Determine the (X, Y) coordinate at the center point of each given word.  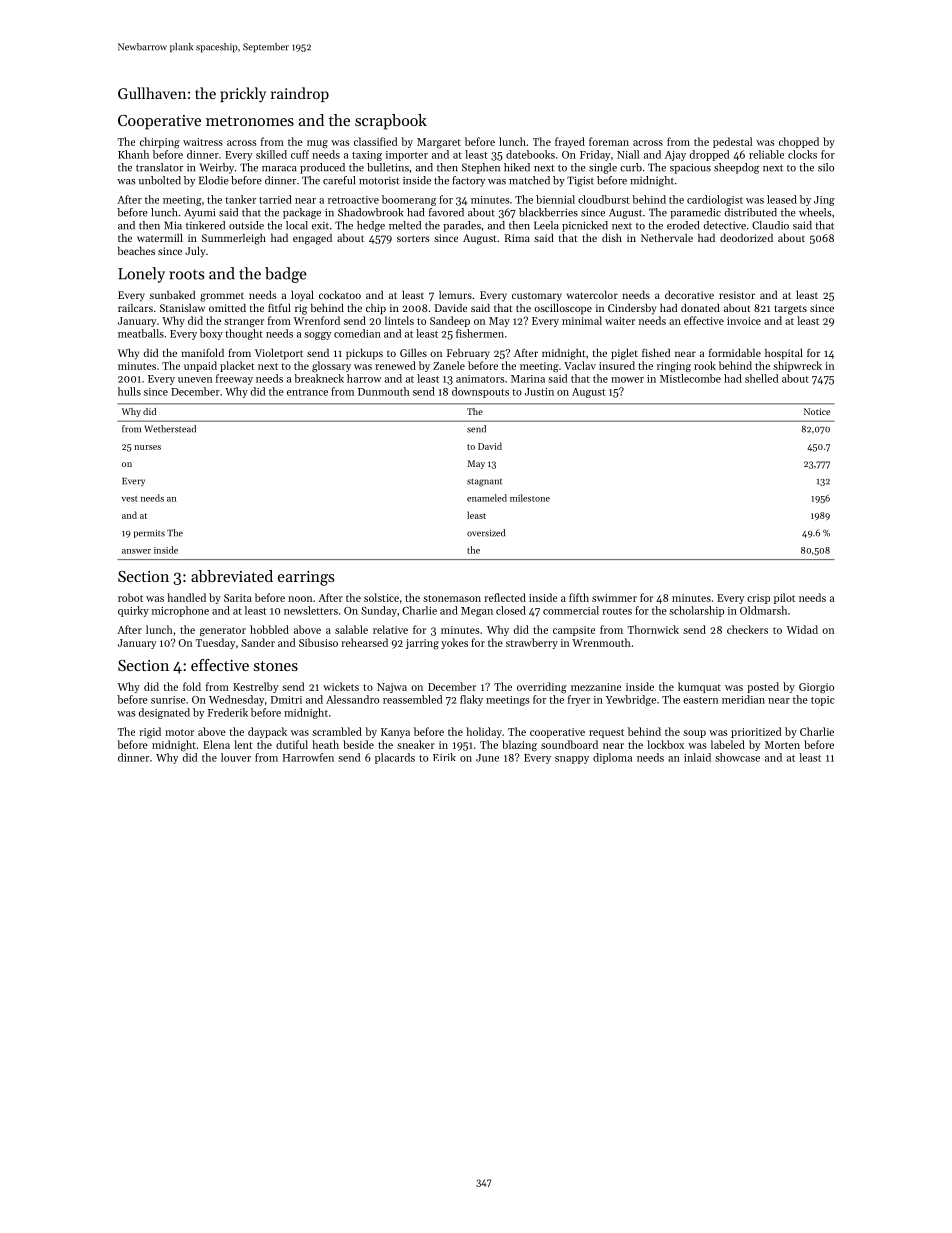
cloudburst (603, 199)
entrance (307, 392)
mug (317, 144)
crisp (758, 599)
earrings (306, 578)
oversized (486, 533)
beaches (136, 250)
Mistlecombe (690, 378)
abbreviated (232, 576)
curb (631, 167)
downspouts (480, 392)
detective (725, 225)
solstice (381, 597)
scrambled (337, 731)
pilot (784, 598)
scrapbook (391, 122)
